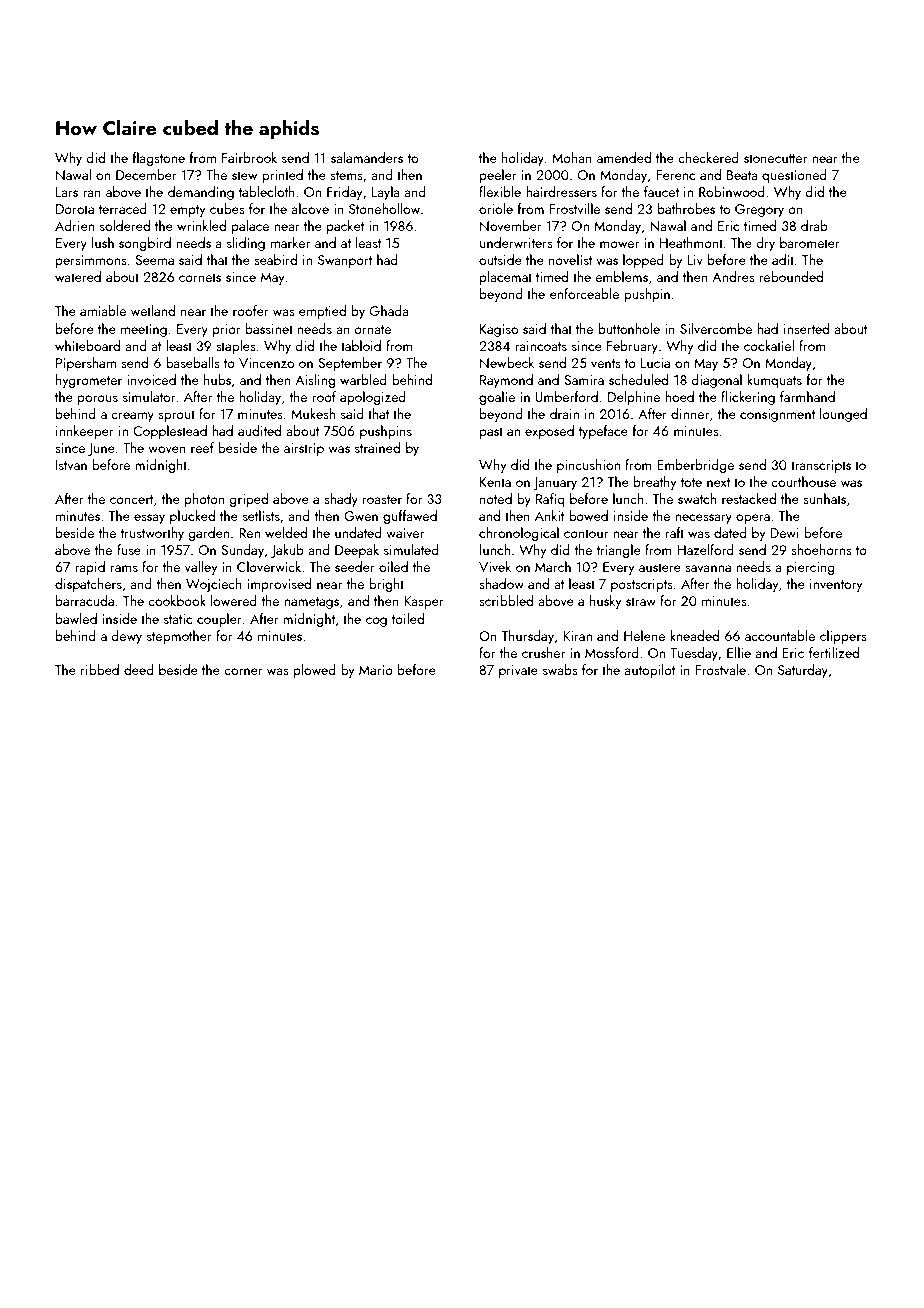  What do you see at coordinates (765, 244) in the document?
I see `dry` at bounding box center [765, 244].
